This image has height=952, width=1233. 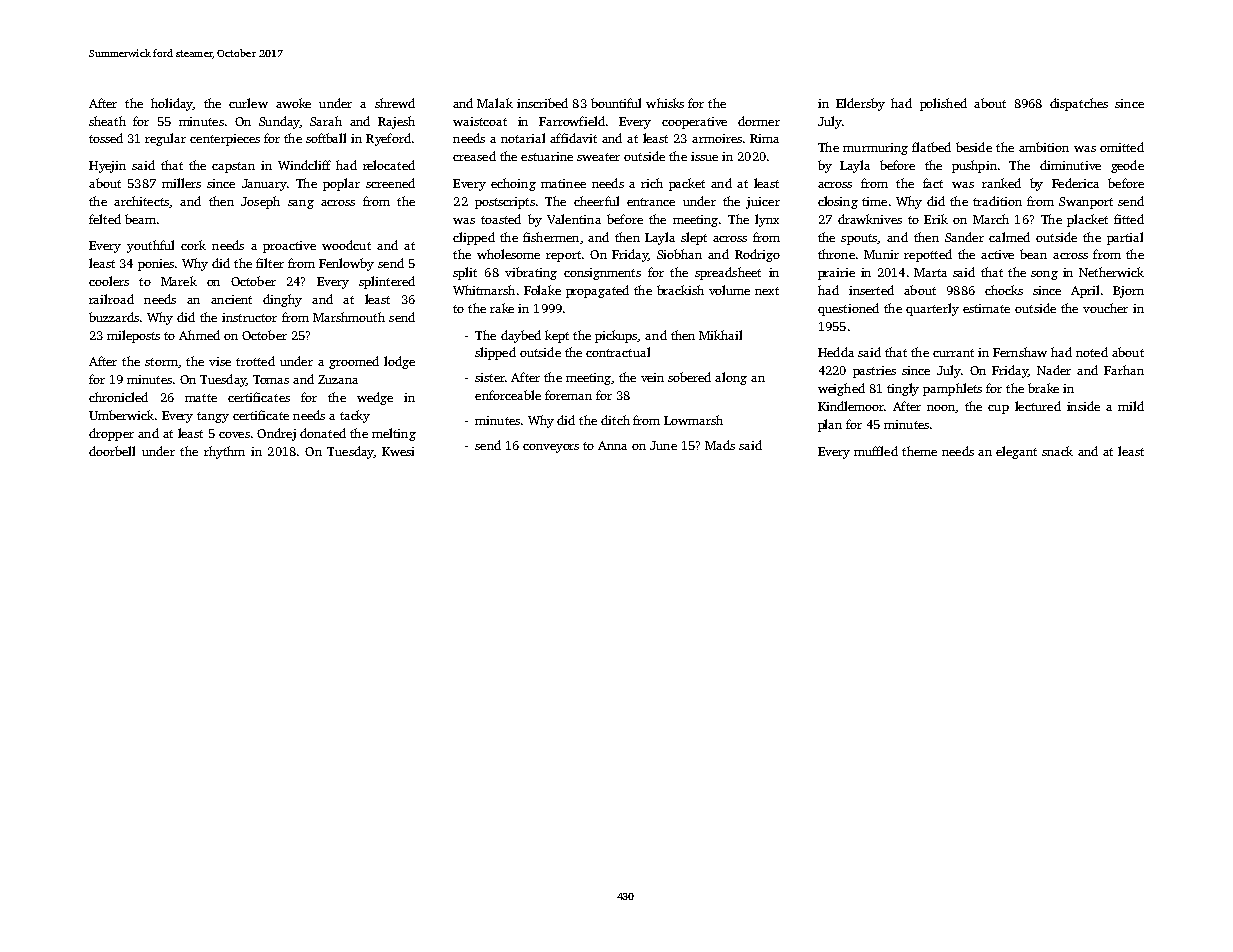 I want to click on Farrowfield, so click(x=572, y=121).
